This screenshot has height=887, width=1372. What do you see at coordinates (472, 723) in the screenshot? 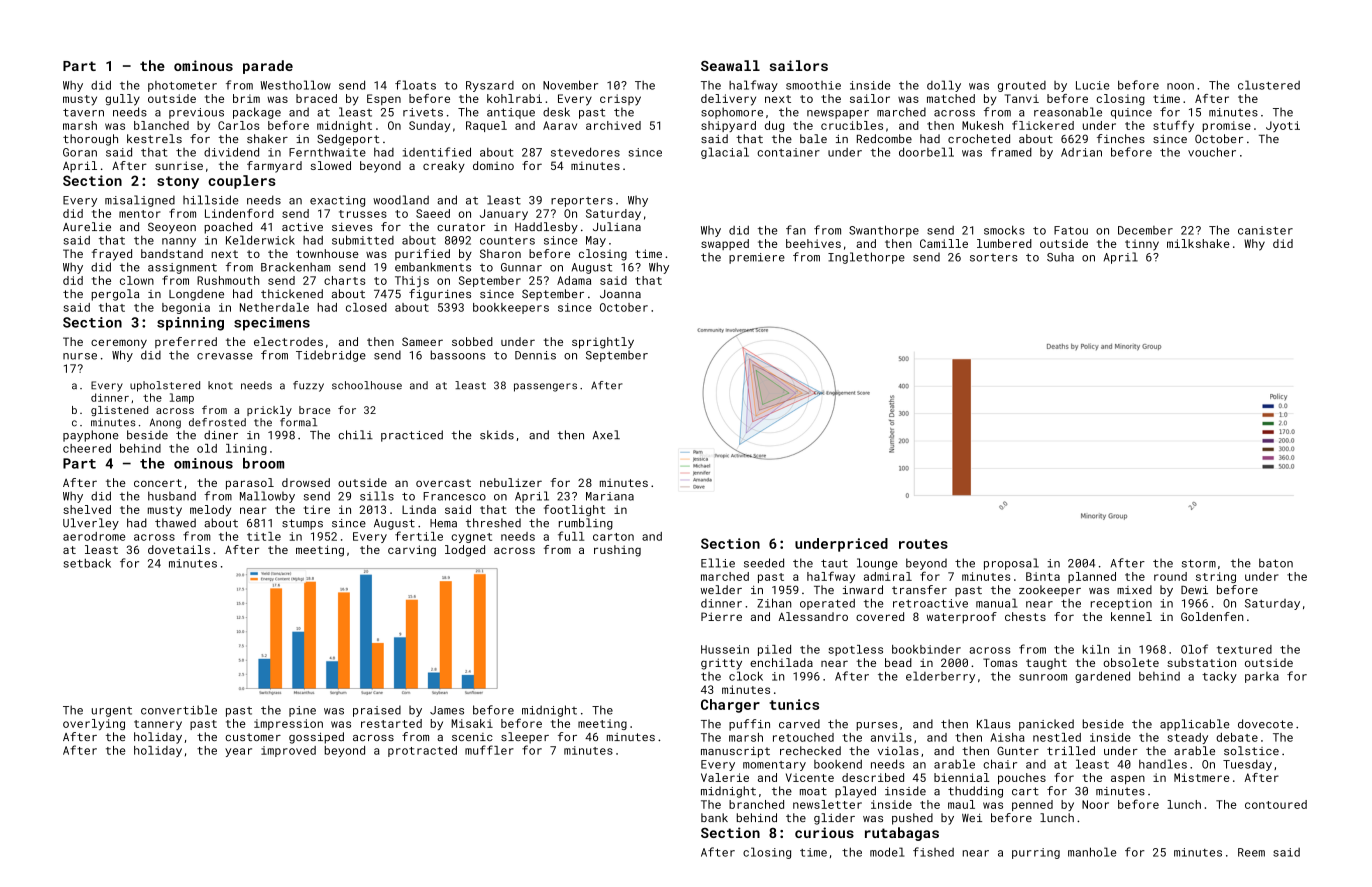
I see `Misaki` at bounding box center [472, 723].
